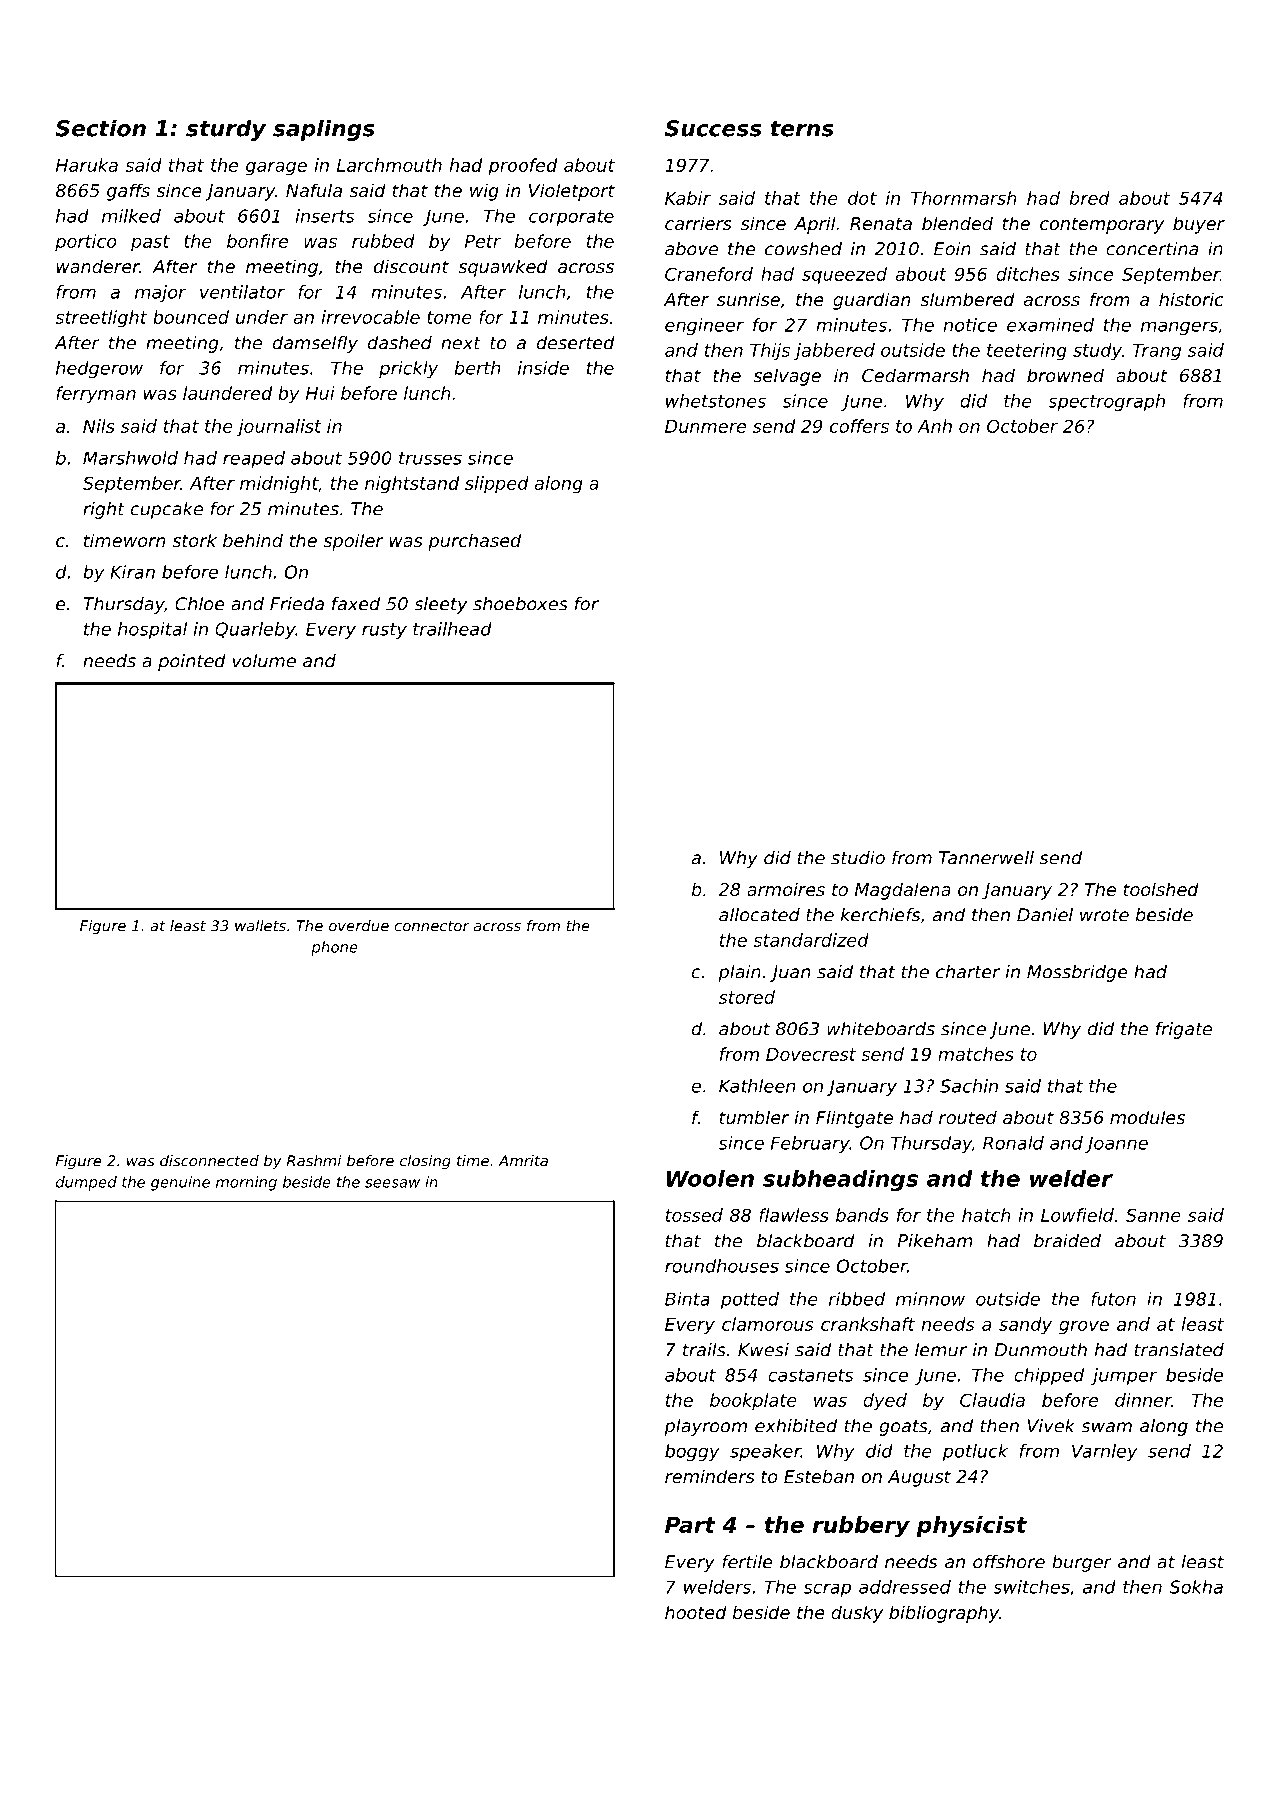 The height and width of the document is (1809, 1279). Describe the element at coordinates (1153, 1215) in the document. I see `Sanne` at that location.
